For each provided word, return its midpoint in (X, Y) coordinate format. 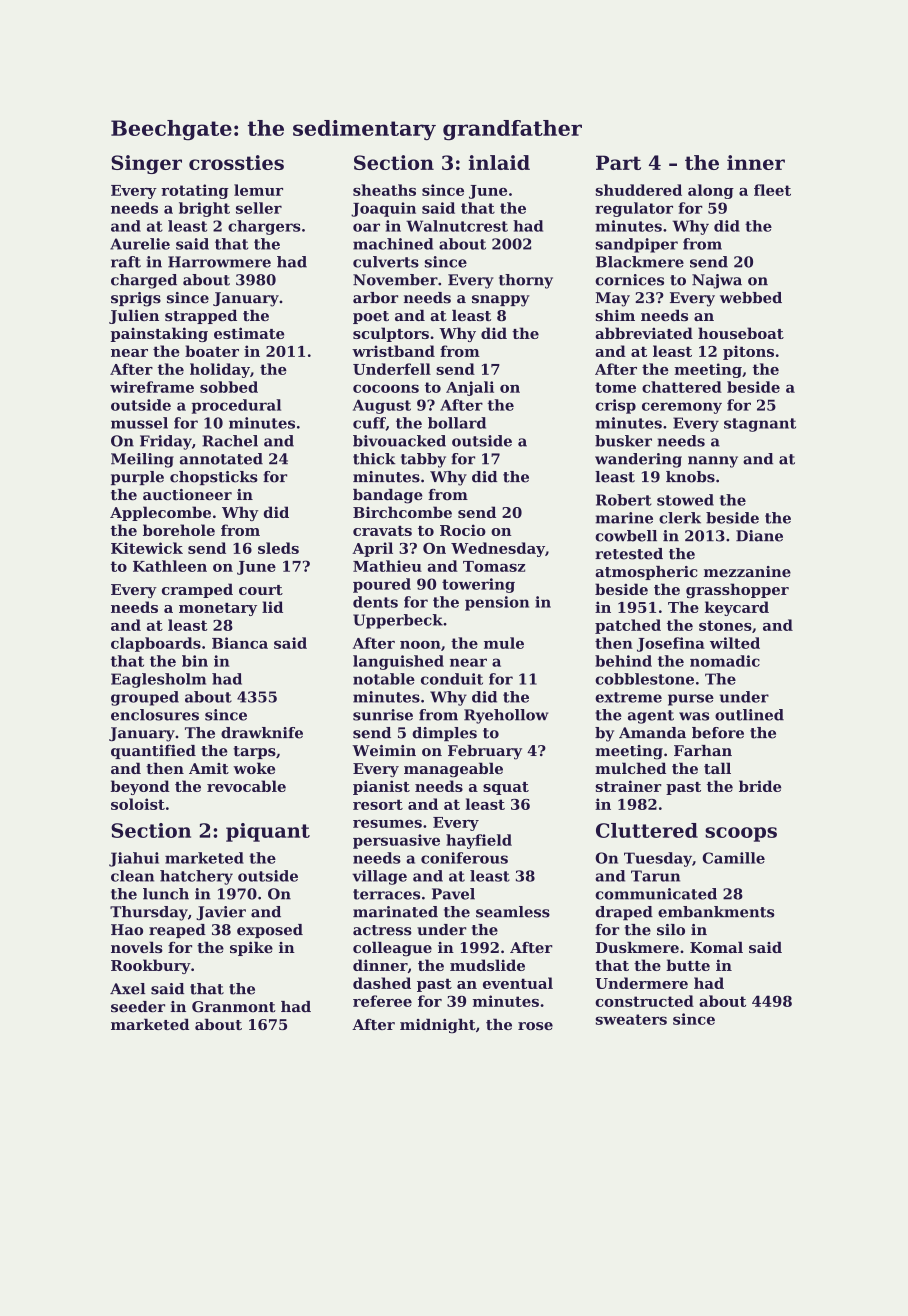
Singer (146, 164)
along (711, 191)
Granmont (234, 1007)
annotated (221, 459)
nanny (713, 462)
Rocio (463, 530)
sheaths (384, 190)
